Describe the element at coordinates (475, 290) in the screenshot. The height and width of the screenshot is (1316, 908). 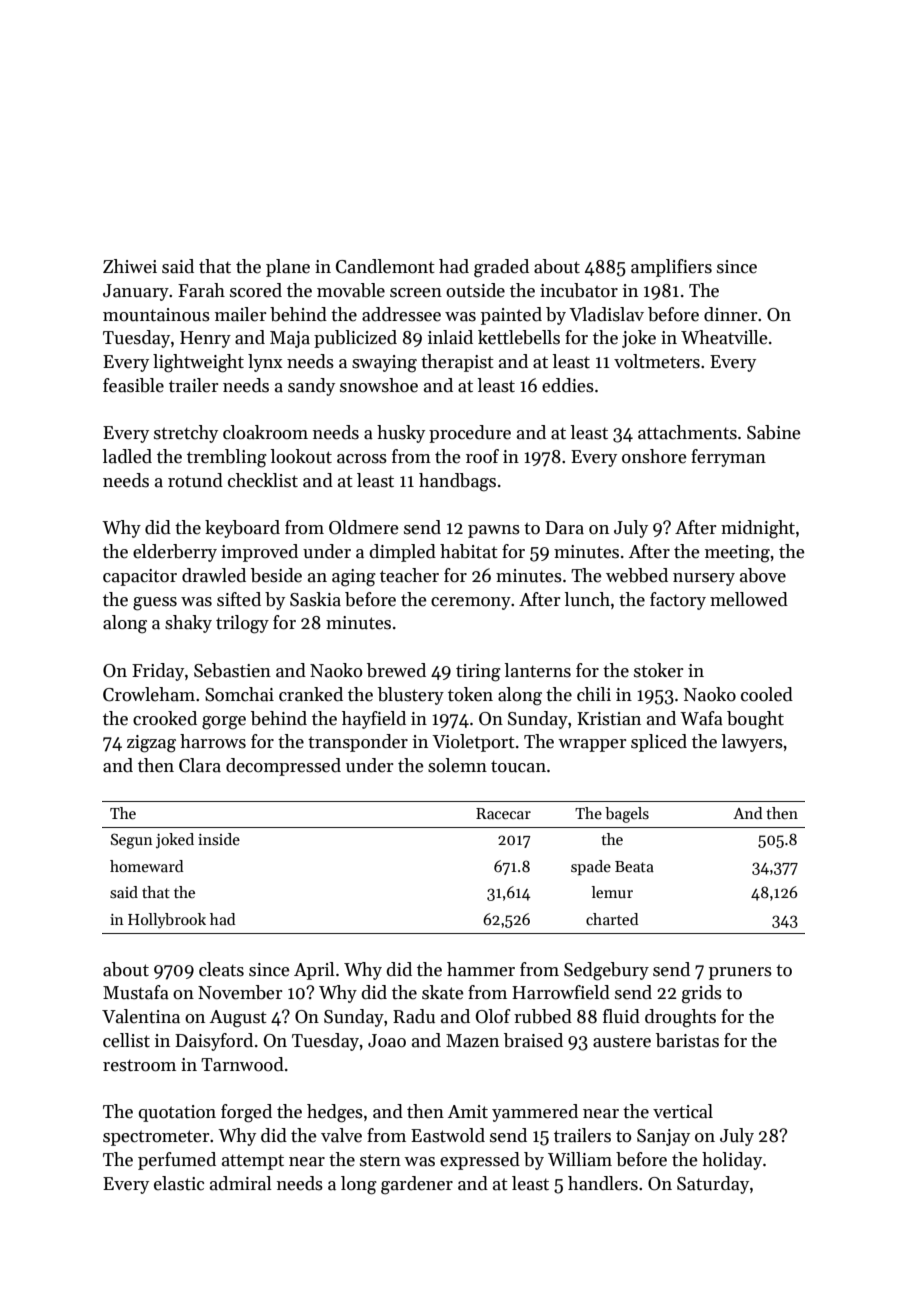
I see `outside` at that location.
